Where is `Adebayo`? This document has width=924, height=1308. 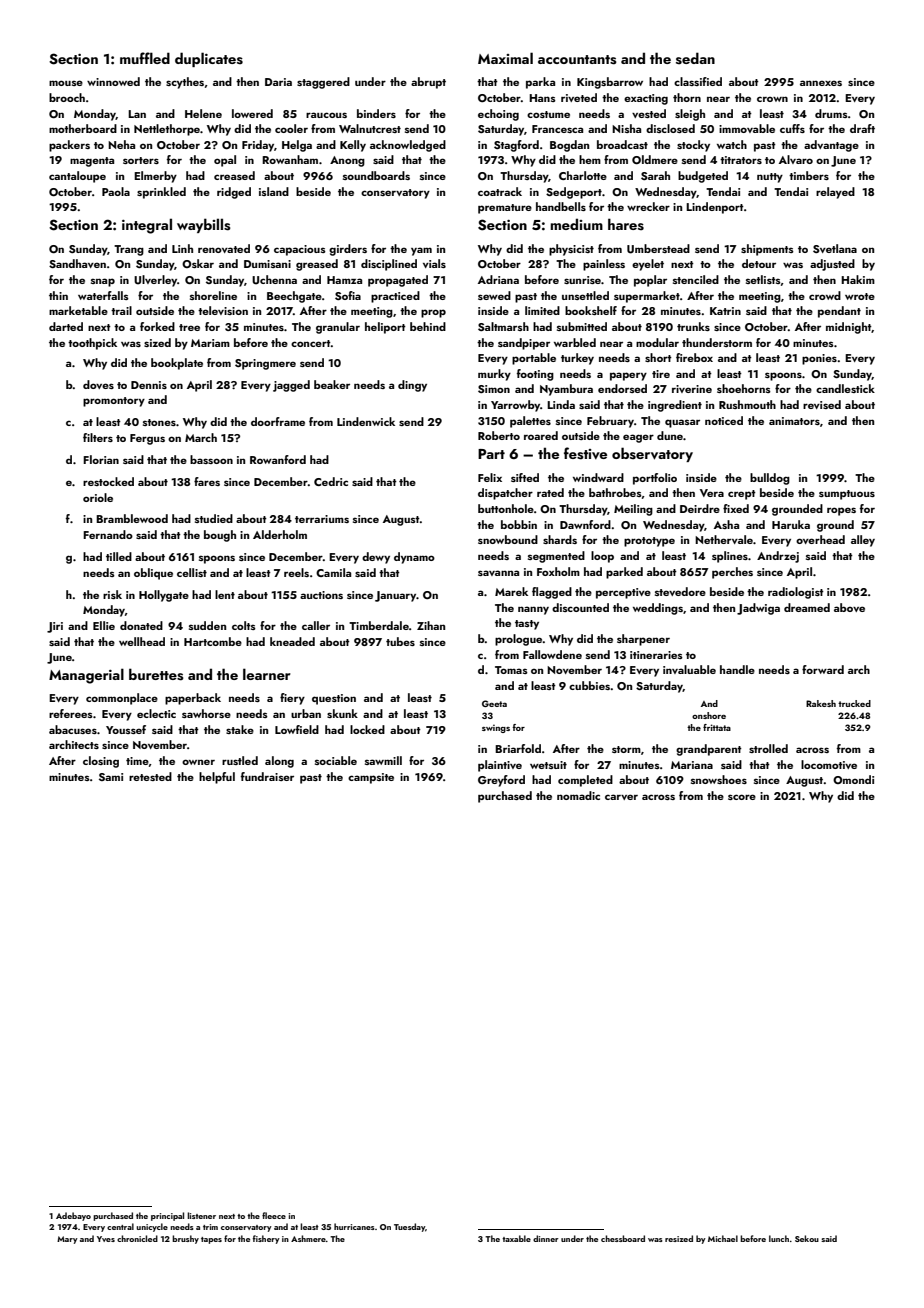
Adebayo is located at coordinates (73, 1216).
